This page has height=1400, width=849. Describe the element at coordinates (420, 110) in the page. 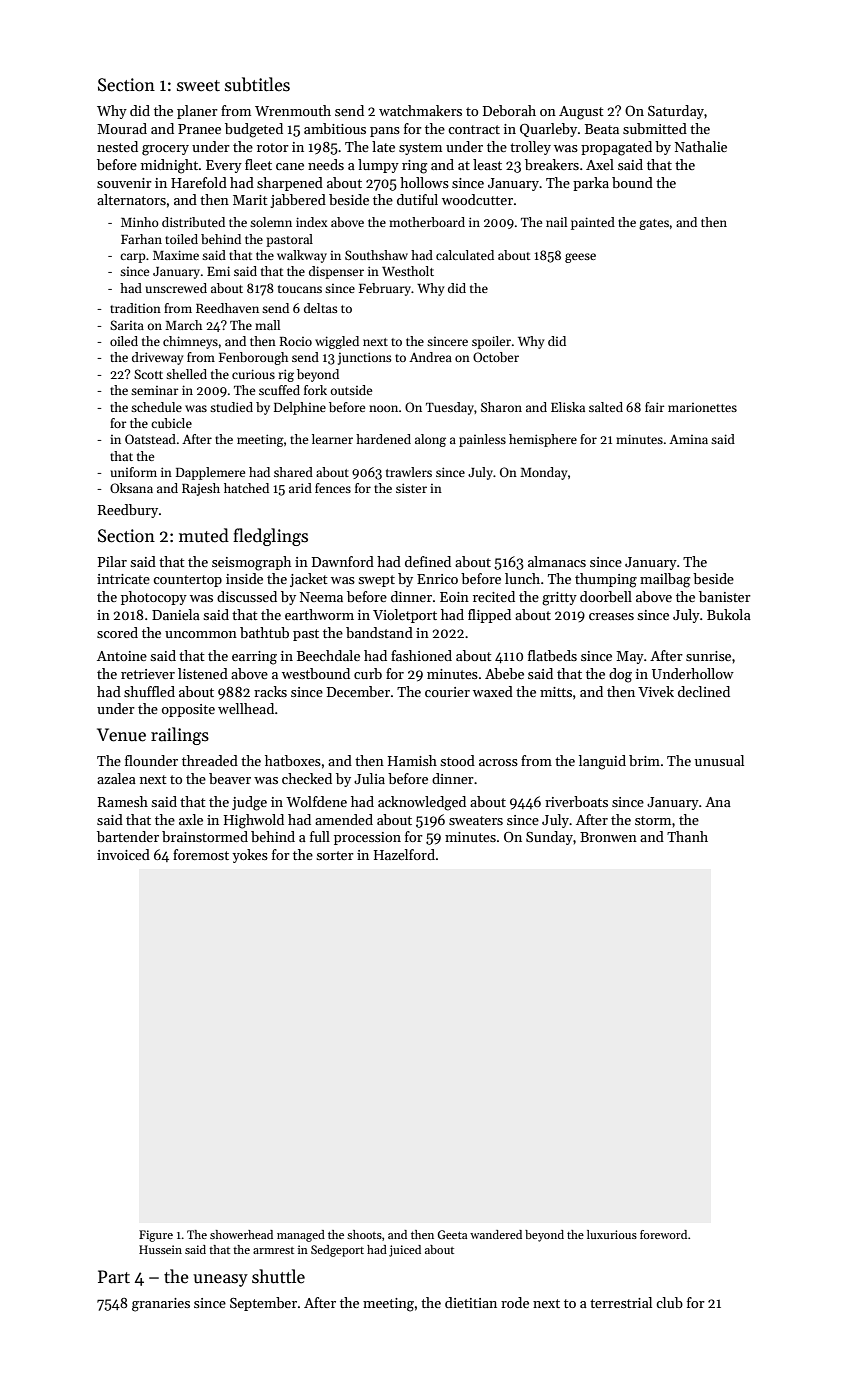

I see `watchmakers` at that location.
